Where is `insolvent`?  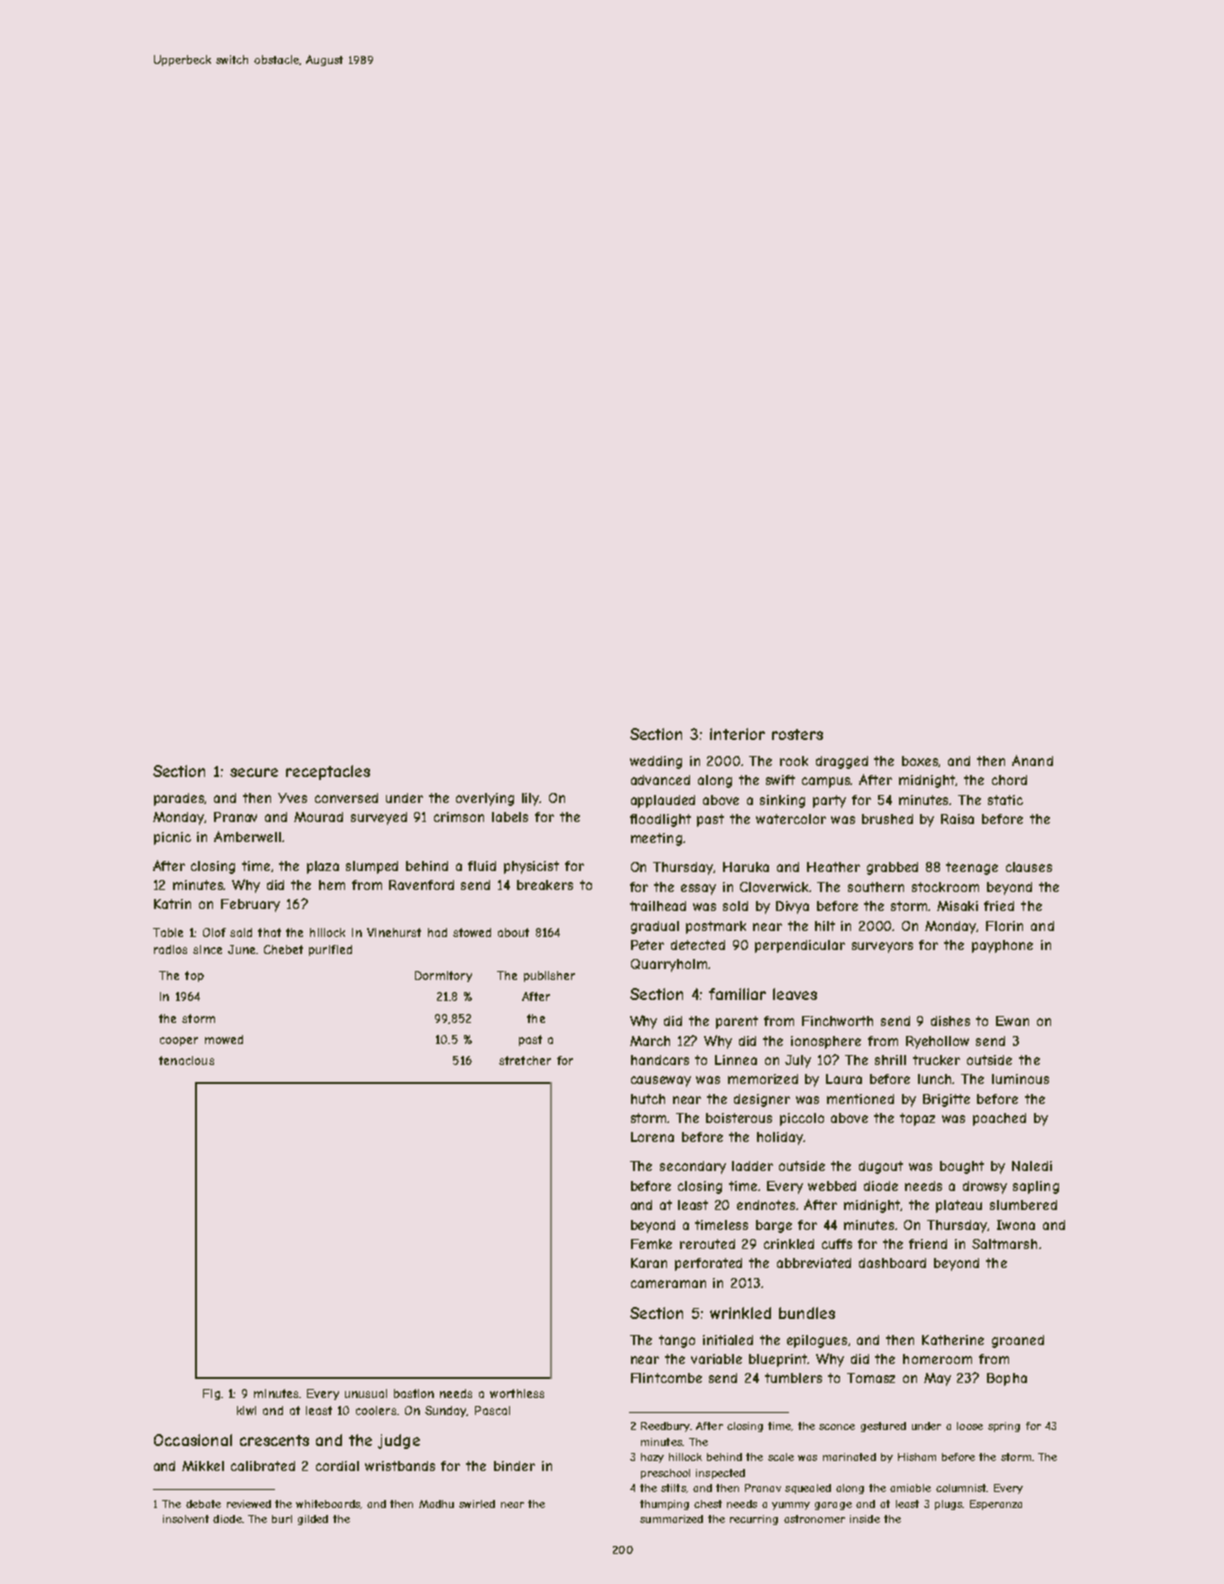 insolvent is located at coordinates (186, 1519).
